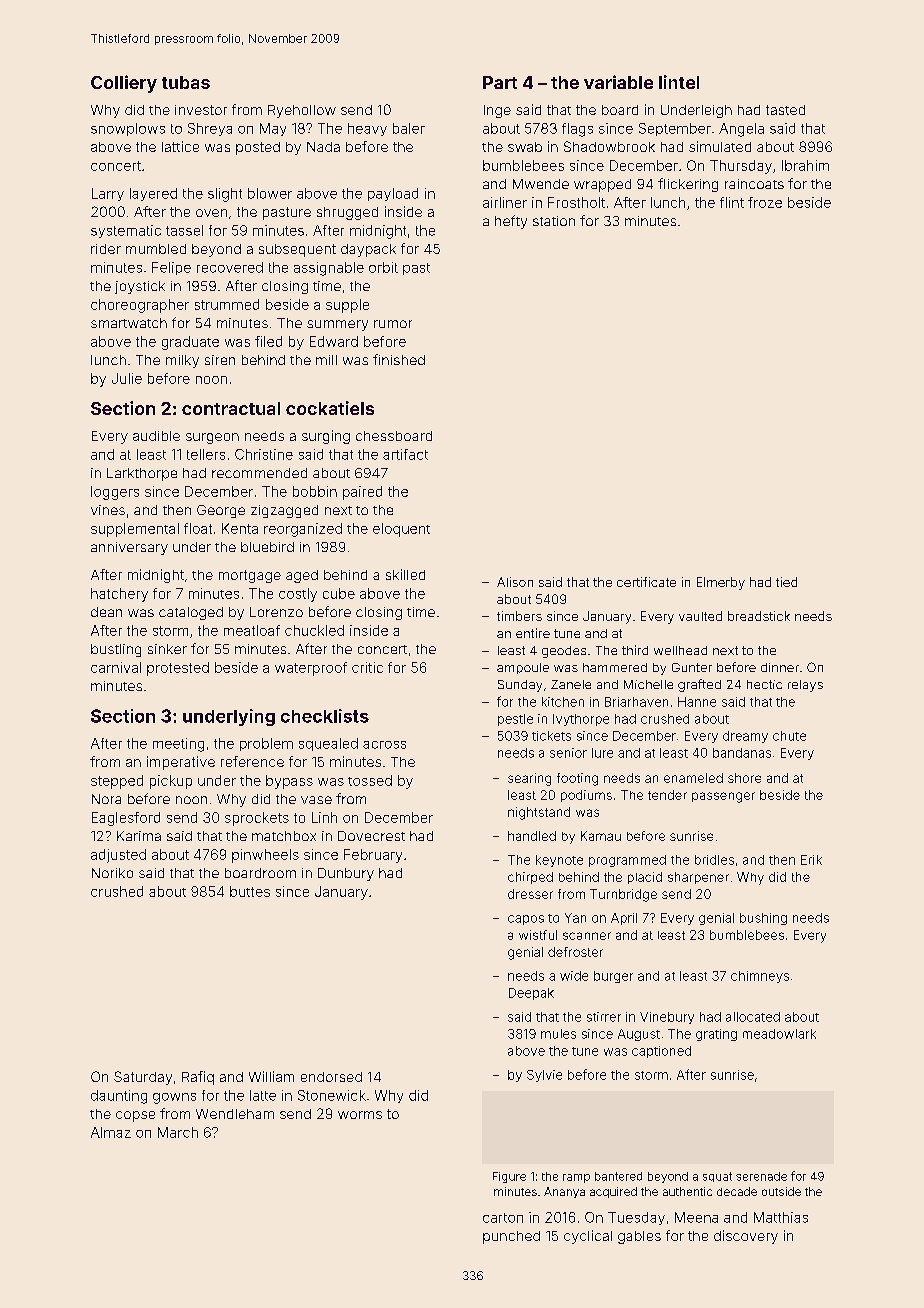 Image resolution: width=924 pixels, height=1308 pixels. I want to click on artifact, so click(405, 454).
